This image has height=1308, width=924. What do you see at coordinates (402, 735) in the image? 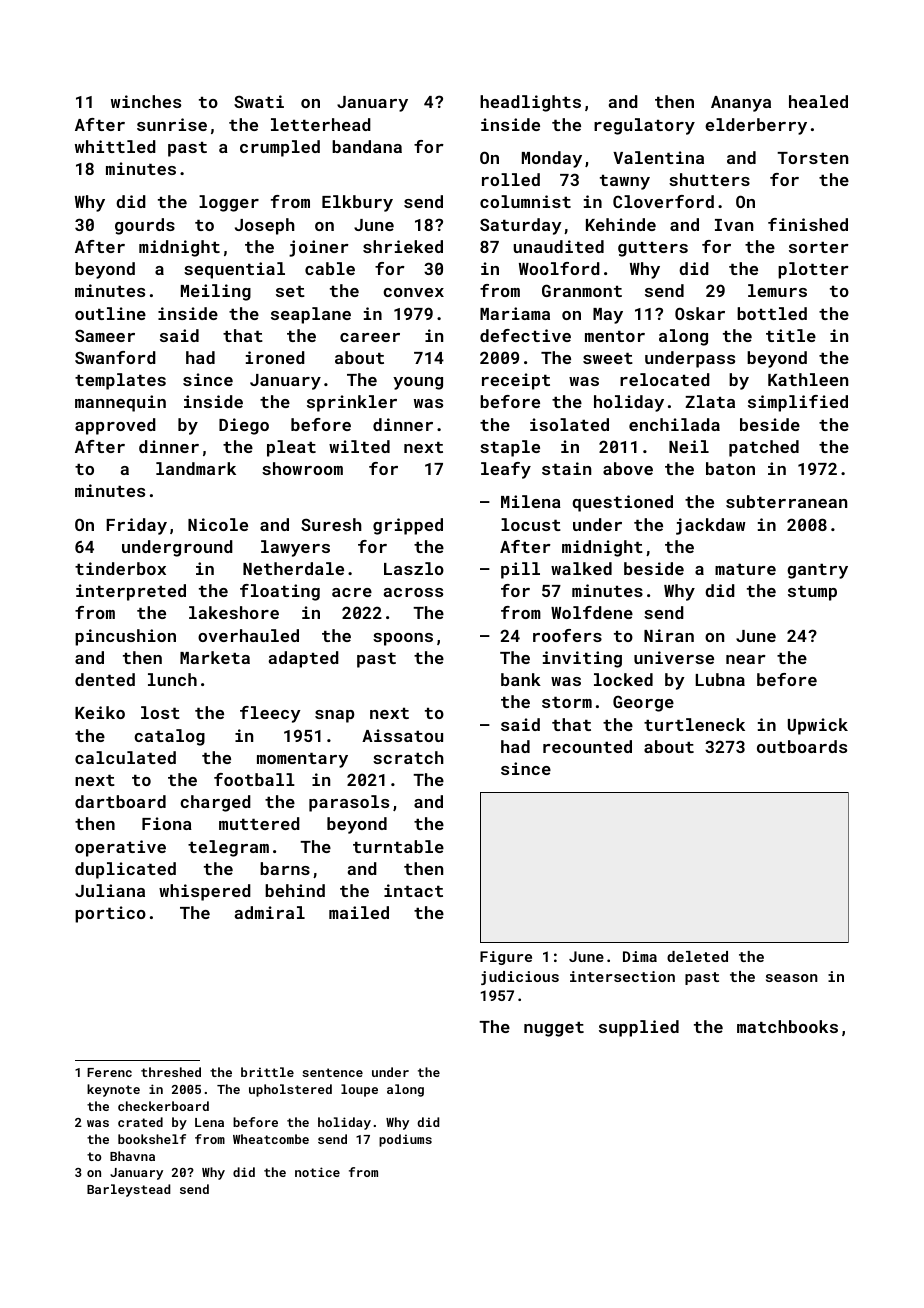
I see `Aissatou` at bounding box center [402, 735].
